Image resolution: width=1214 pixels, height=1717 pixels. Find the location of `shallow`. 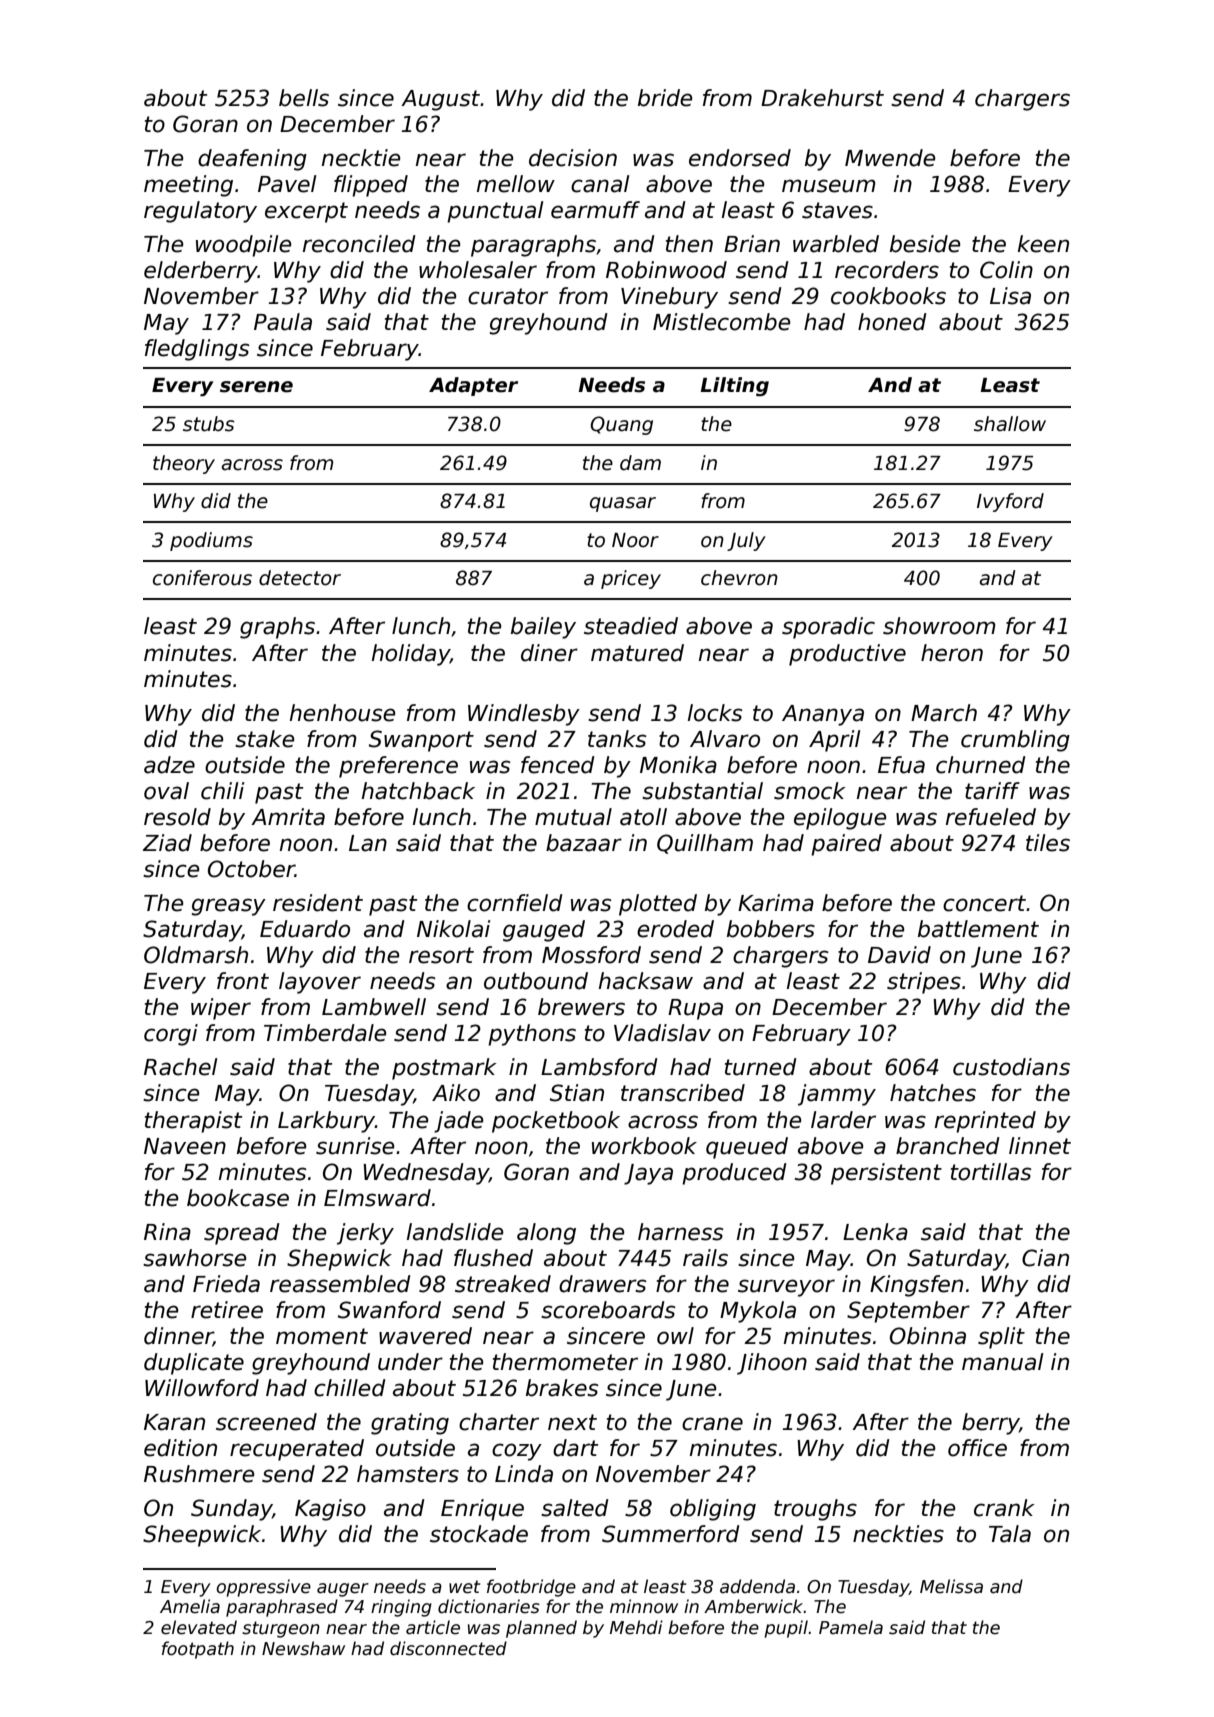

shallow is located at coordinates (1010, 424).
